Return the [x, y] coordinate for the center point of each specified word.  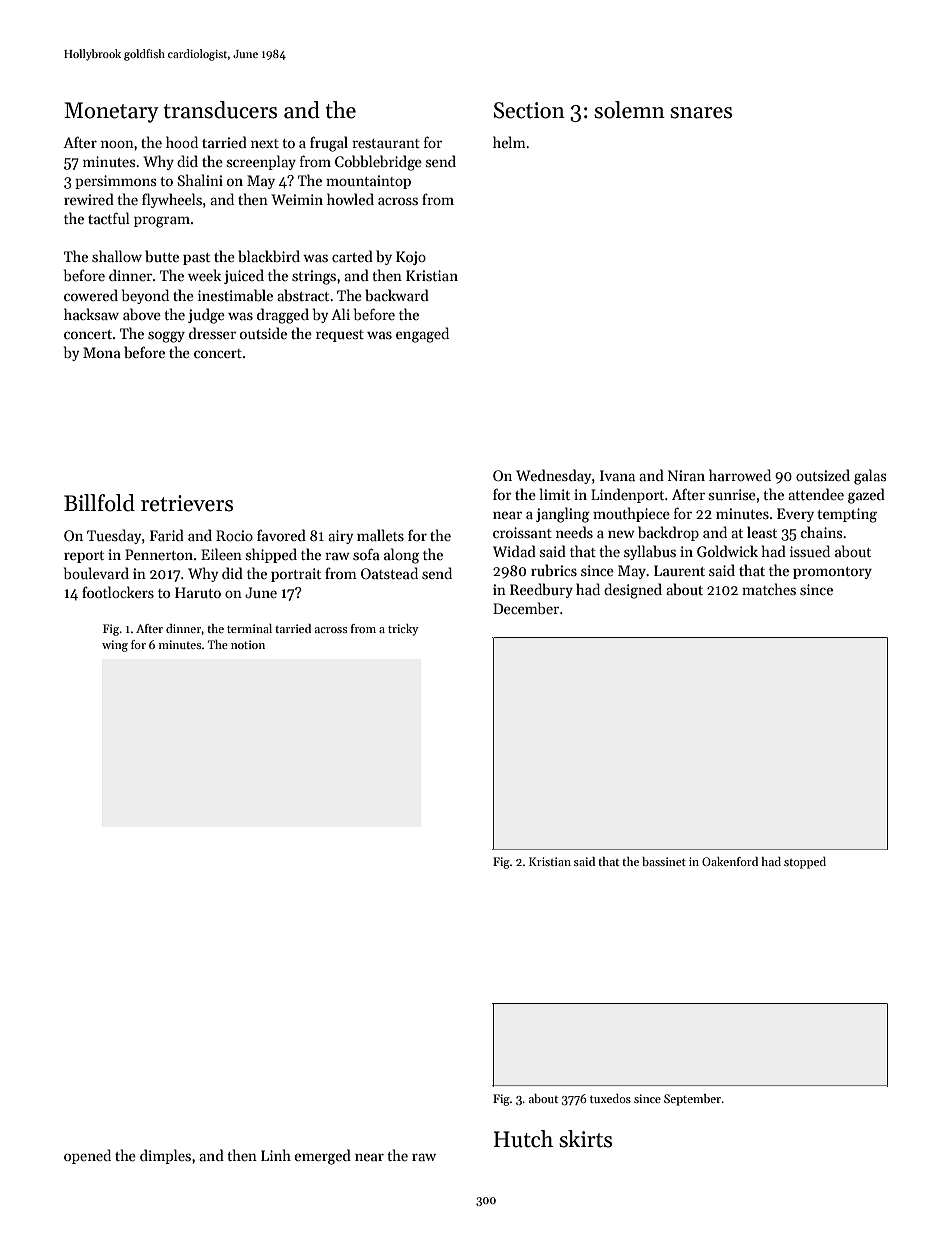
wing [115, 646]
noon [117, 144]
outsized [823, 475]
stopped [805, 863]
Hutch [523, 1139]
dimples [165, 1156]
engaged [422, 335]
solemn [629, 110]
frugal [329, 144]
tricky [403, 630]
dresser [212, 333]
